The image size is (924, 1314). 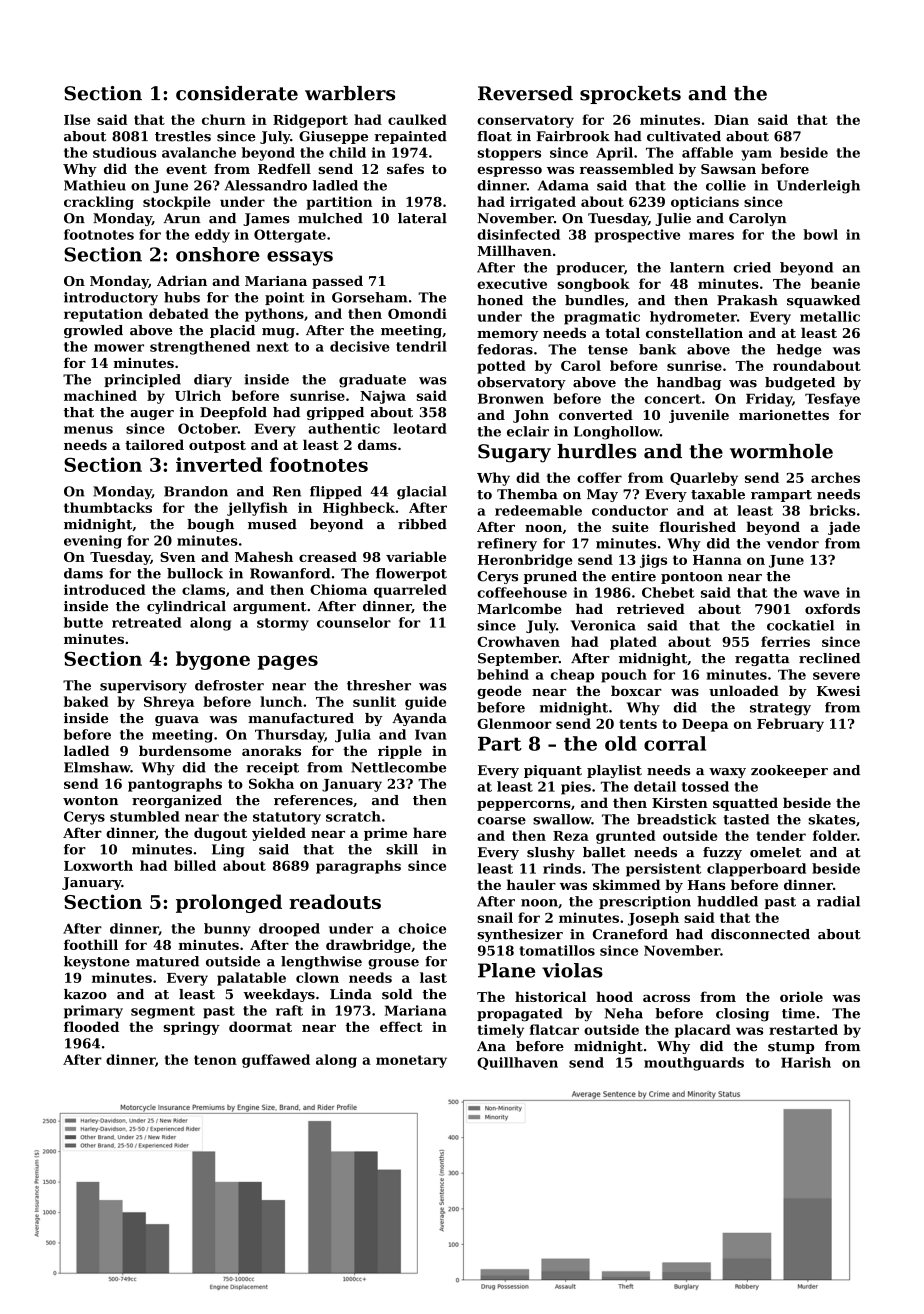 What do you see at coordinates (630, 510) in the screenshot?
I see `conductor` at bounding box center [630, 510].
